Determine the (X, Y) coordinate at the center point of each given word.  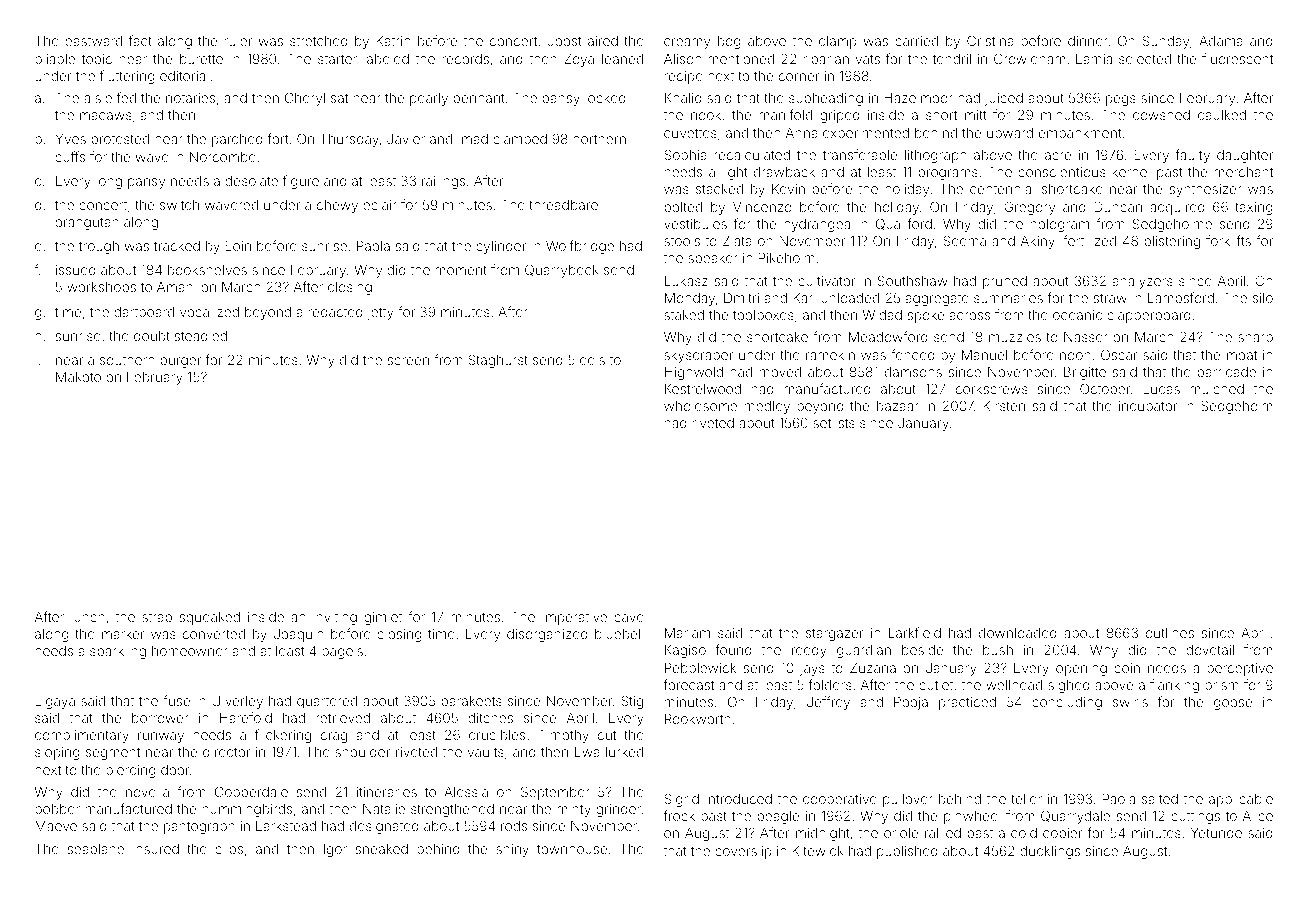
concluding (1067, 703)
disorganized (547, 635)
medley (767, 407)
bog (729, 42)
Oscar (1119, 354)
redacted (336, 312)
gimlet (383, 618)
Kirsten (1004, 406)
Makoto (78, 377)
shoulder (362, 752)
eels (592, 360)
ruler (238, 41)
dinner (1088, 41)
